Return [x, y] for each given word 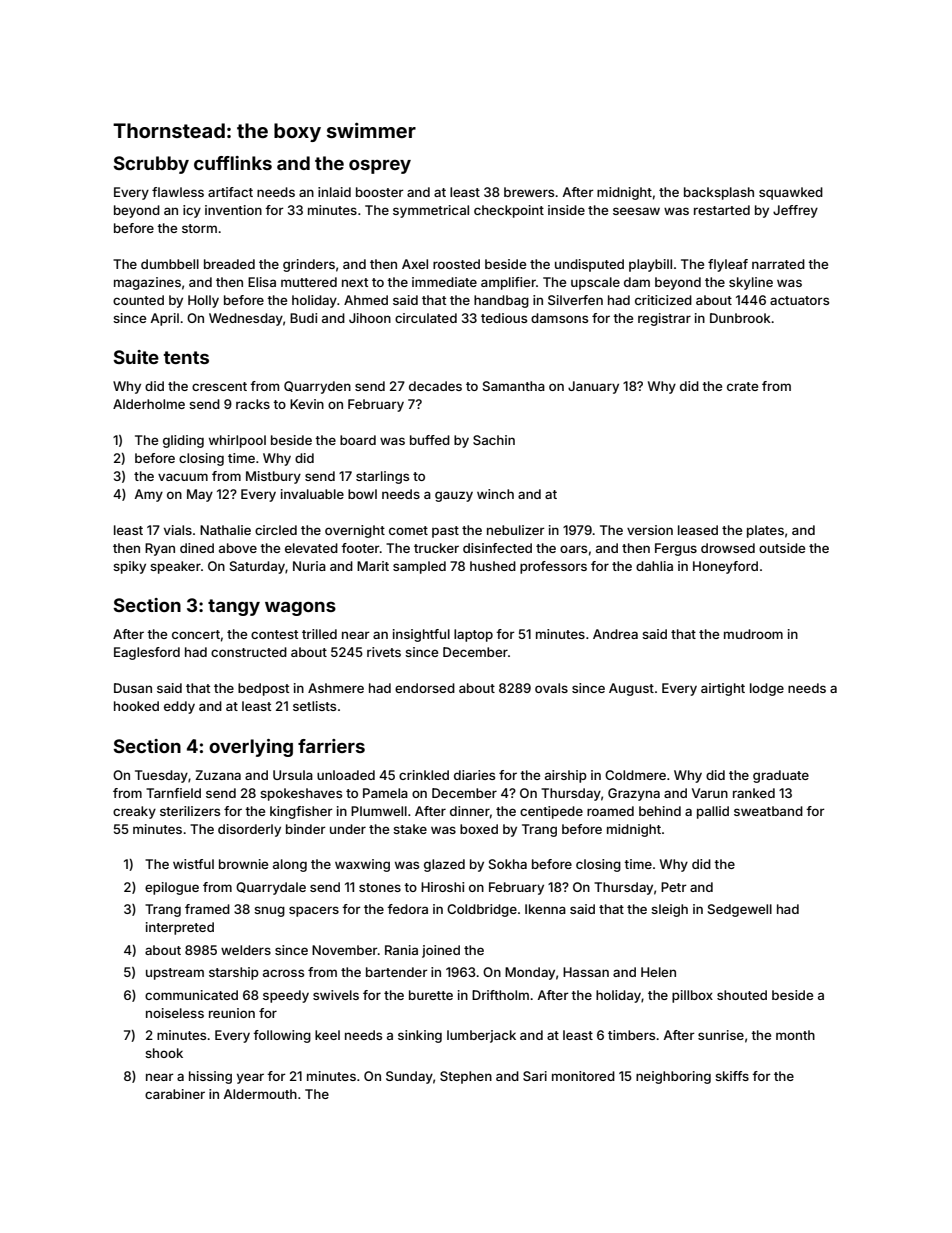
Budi [303, 318]
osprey [380, 167]
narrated [778, 264]
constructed [249, 652]
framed [207, 909]
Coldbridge [482, 910]
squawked [791, 193]
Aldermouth [260, 1094]
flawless [178, 192]
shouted [742, 995]
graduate [781, 776]
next [355, 282]
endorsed [425, 688]
